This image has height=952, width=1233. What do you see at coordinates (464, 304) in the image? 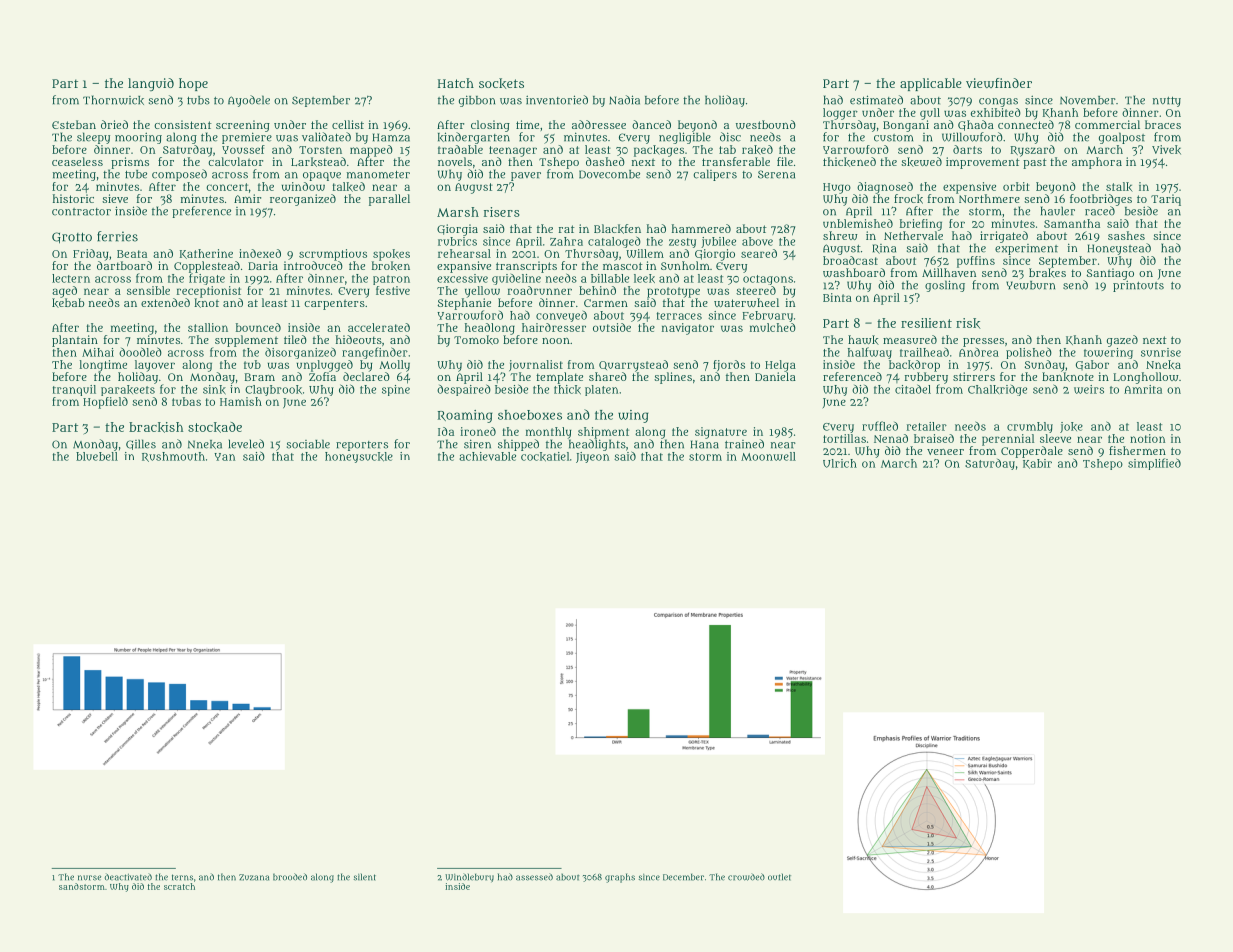
I see `Stephanie` at bounding box center [464, 304].
